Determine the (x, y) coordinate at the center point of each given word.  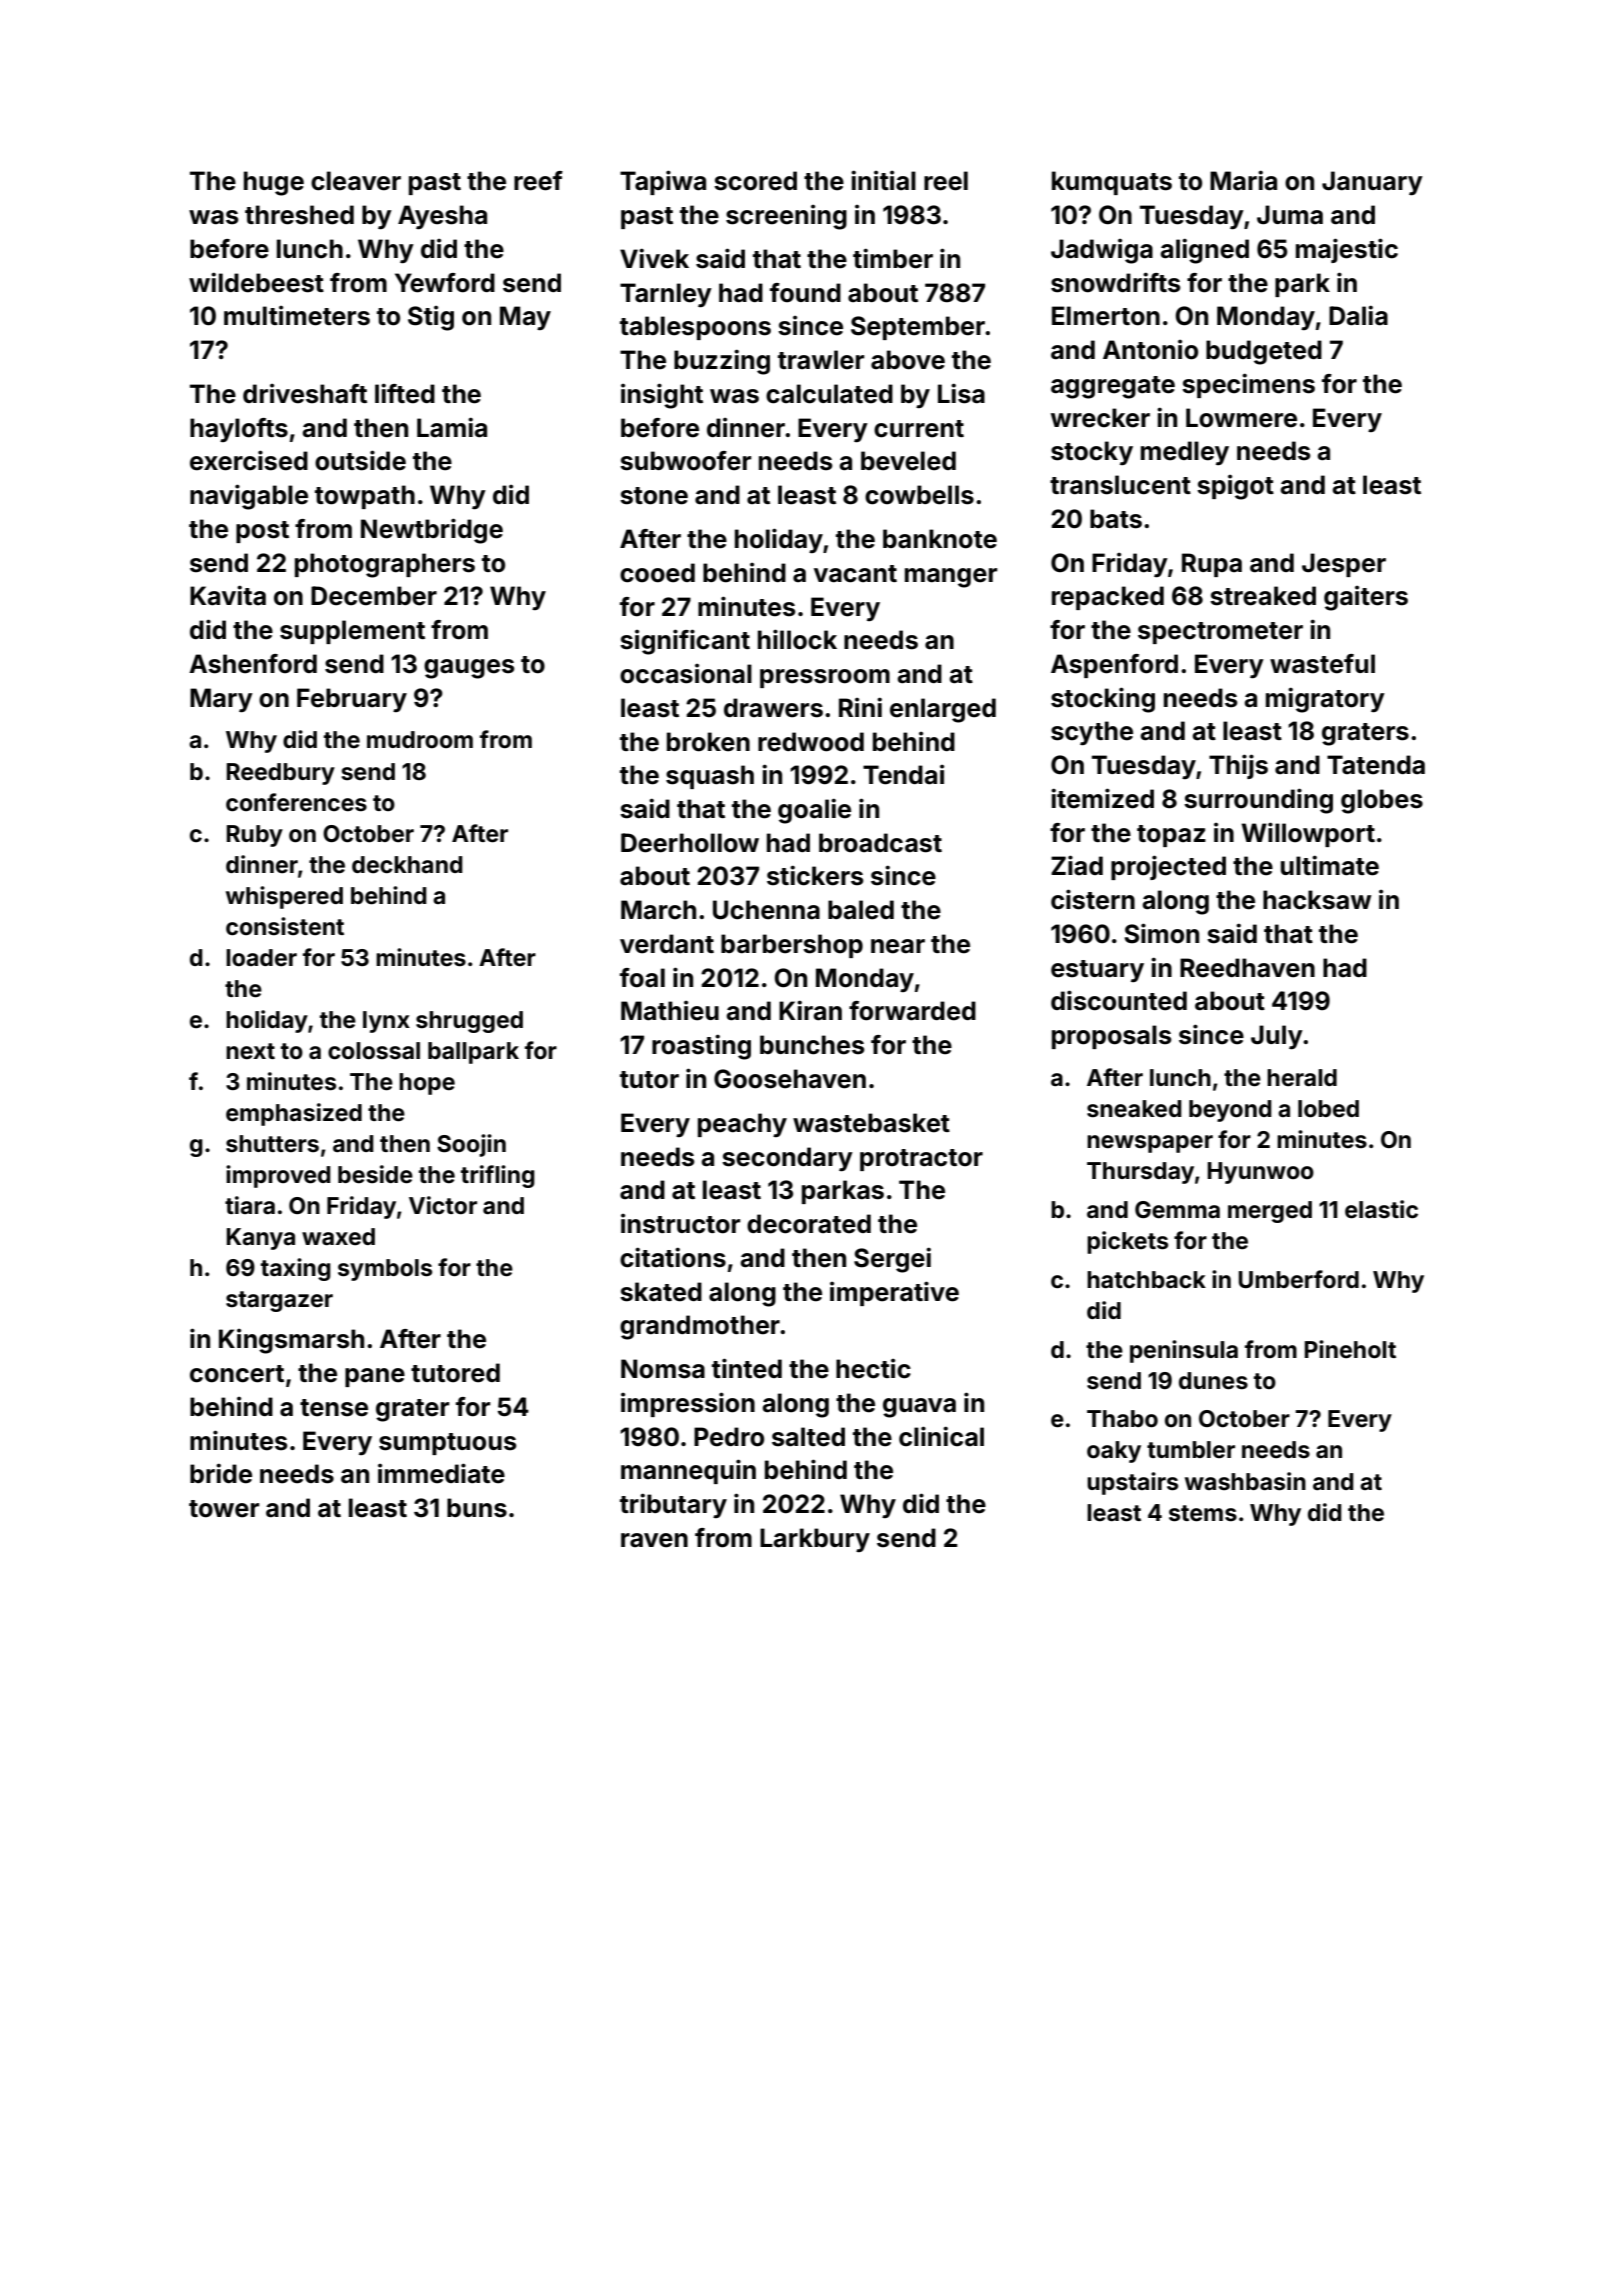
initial (883, 180)
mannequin (688, 1471)
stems (1203, 1513)
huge (274, 183)
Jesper (1344, 565)
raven (654, 1540)
